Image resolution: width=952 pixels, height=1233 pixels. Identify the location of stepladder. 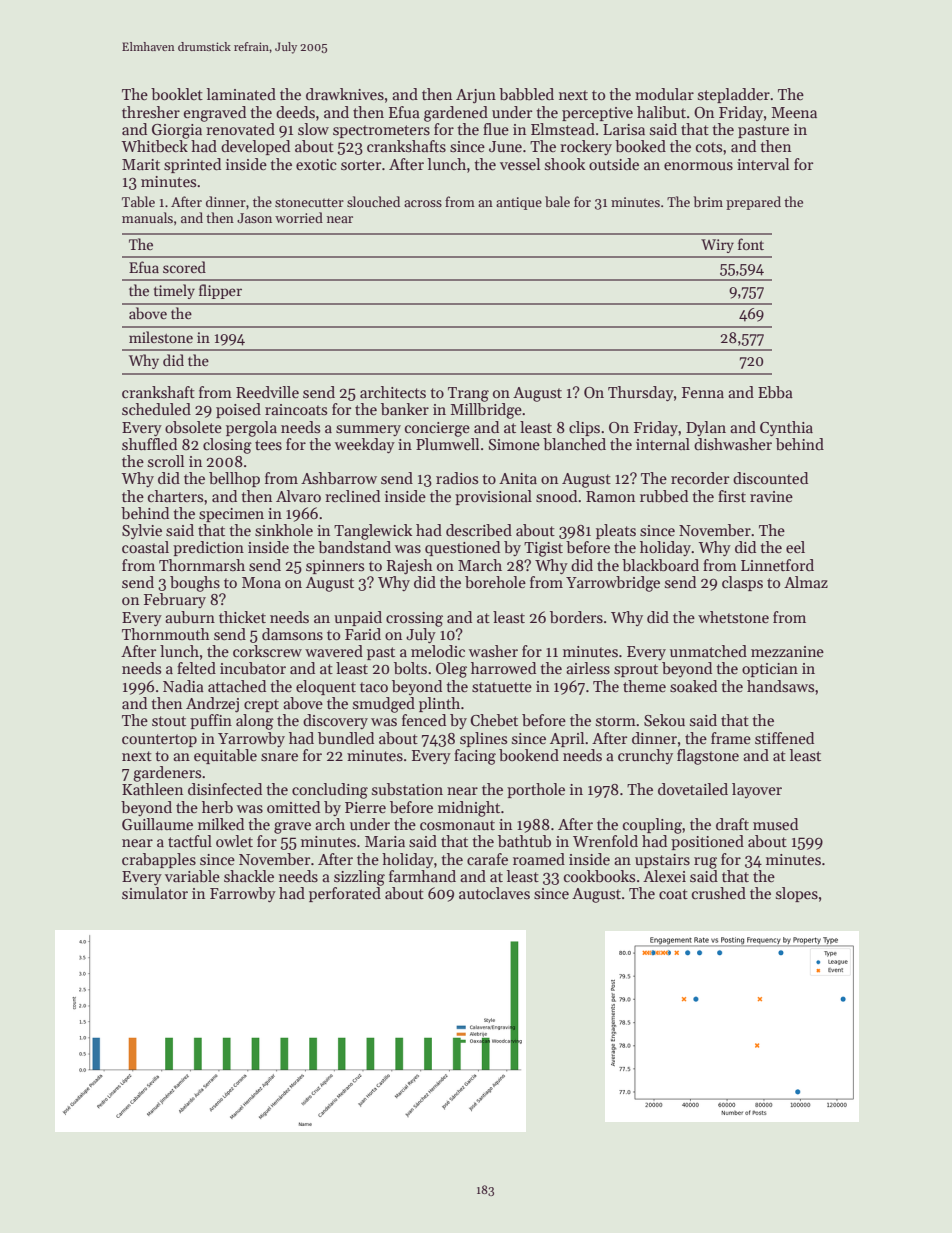
(734, 95).
